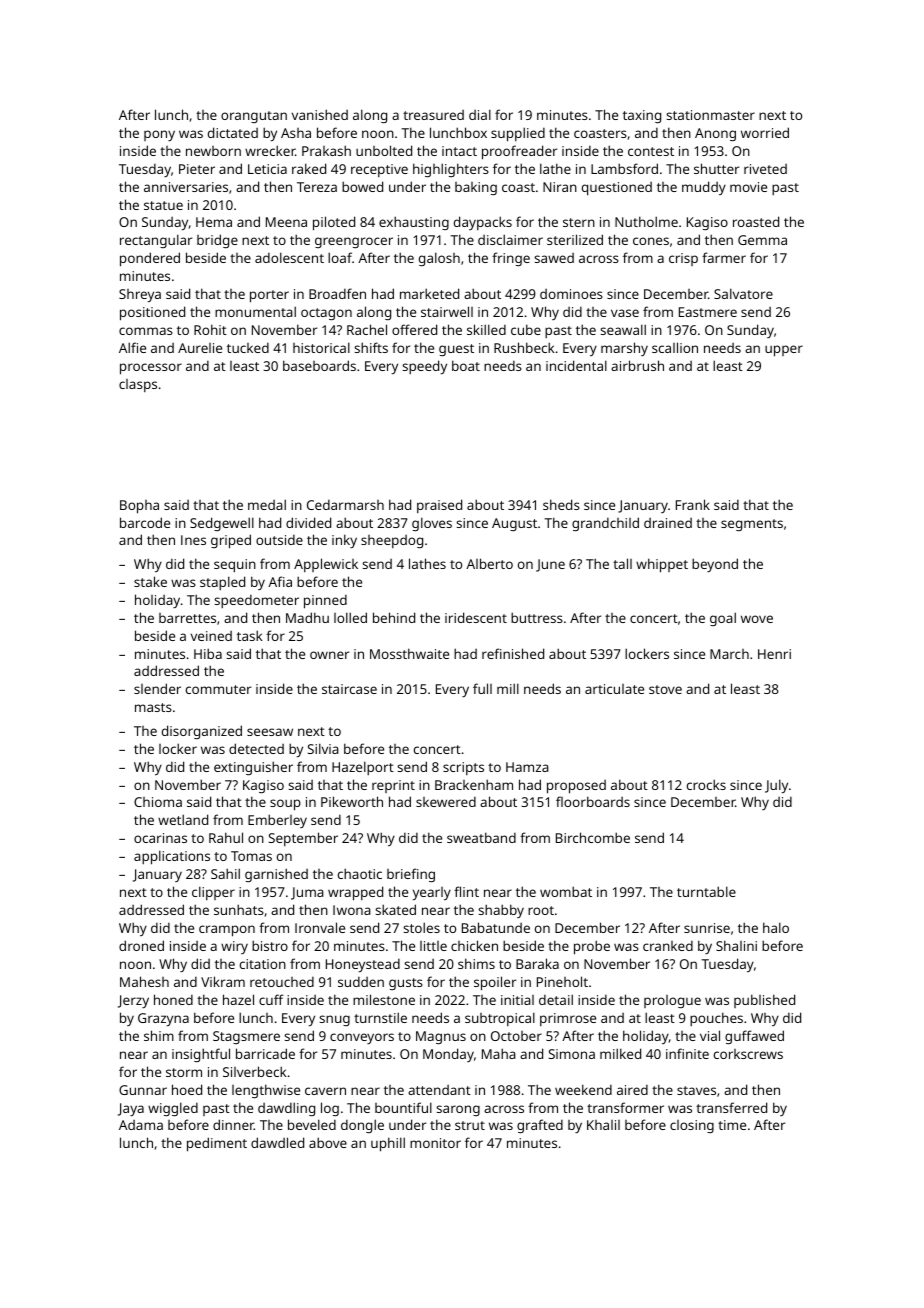 Image resolution: width=924 pixels, height=1308 pixels. Describe the element at coordinates (246, 1037) in the screenshot. I see `Stagsmere` at that location.
